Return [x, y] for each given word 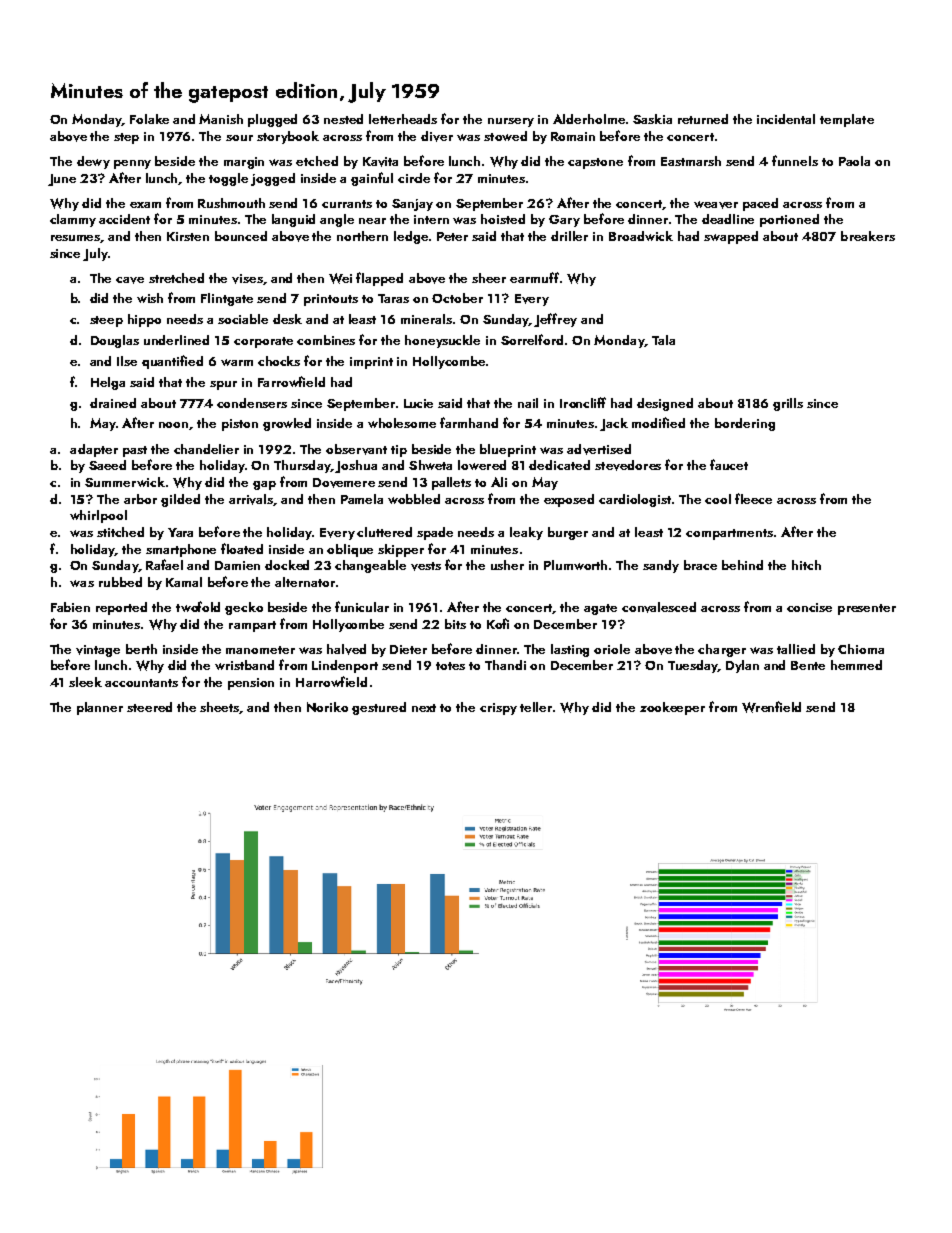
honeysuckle [442, 341]
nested [343, 119]
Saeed [107, 465]
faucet [729, 464]
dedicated [559, 465]
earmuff [534, 277]
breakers [868, 236]
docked [287, 565]
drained [113, 403]
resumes [76, 239]
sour [239, 138]
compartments [729, 534]
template [847, 120]
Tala [663, 340]
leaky [526, 533]
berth [141, 649]
